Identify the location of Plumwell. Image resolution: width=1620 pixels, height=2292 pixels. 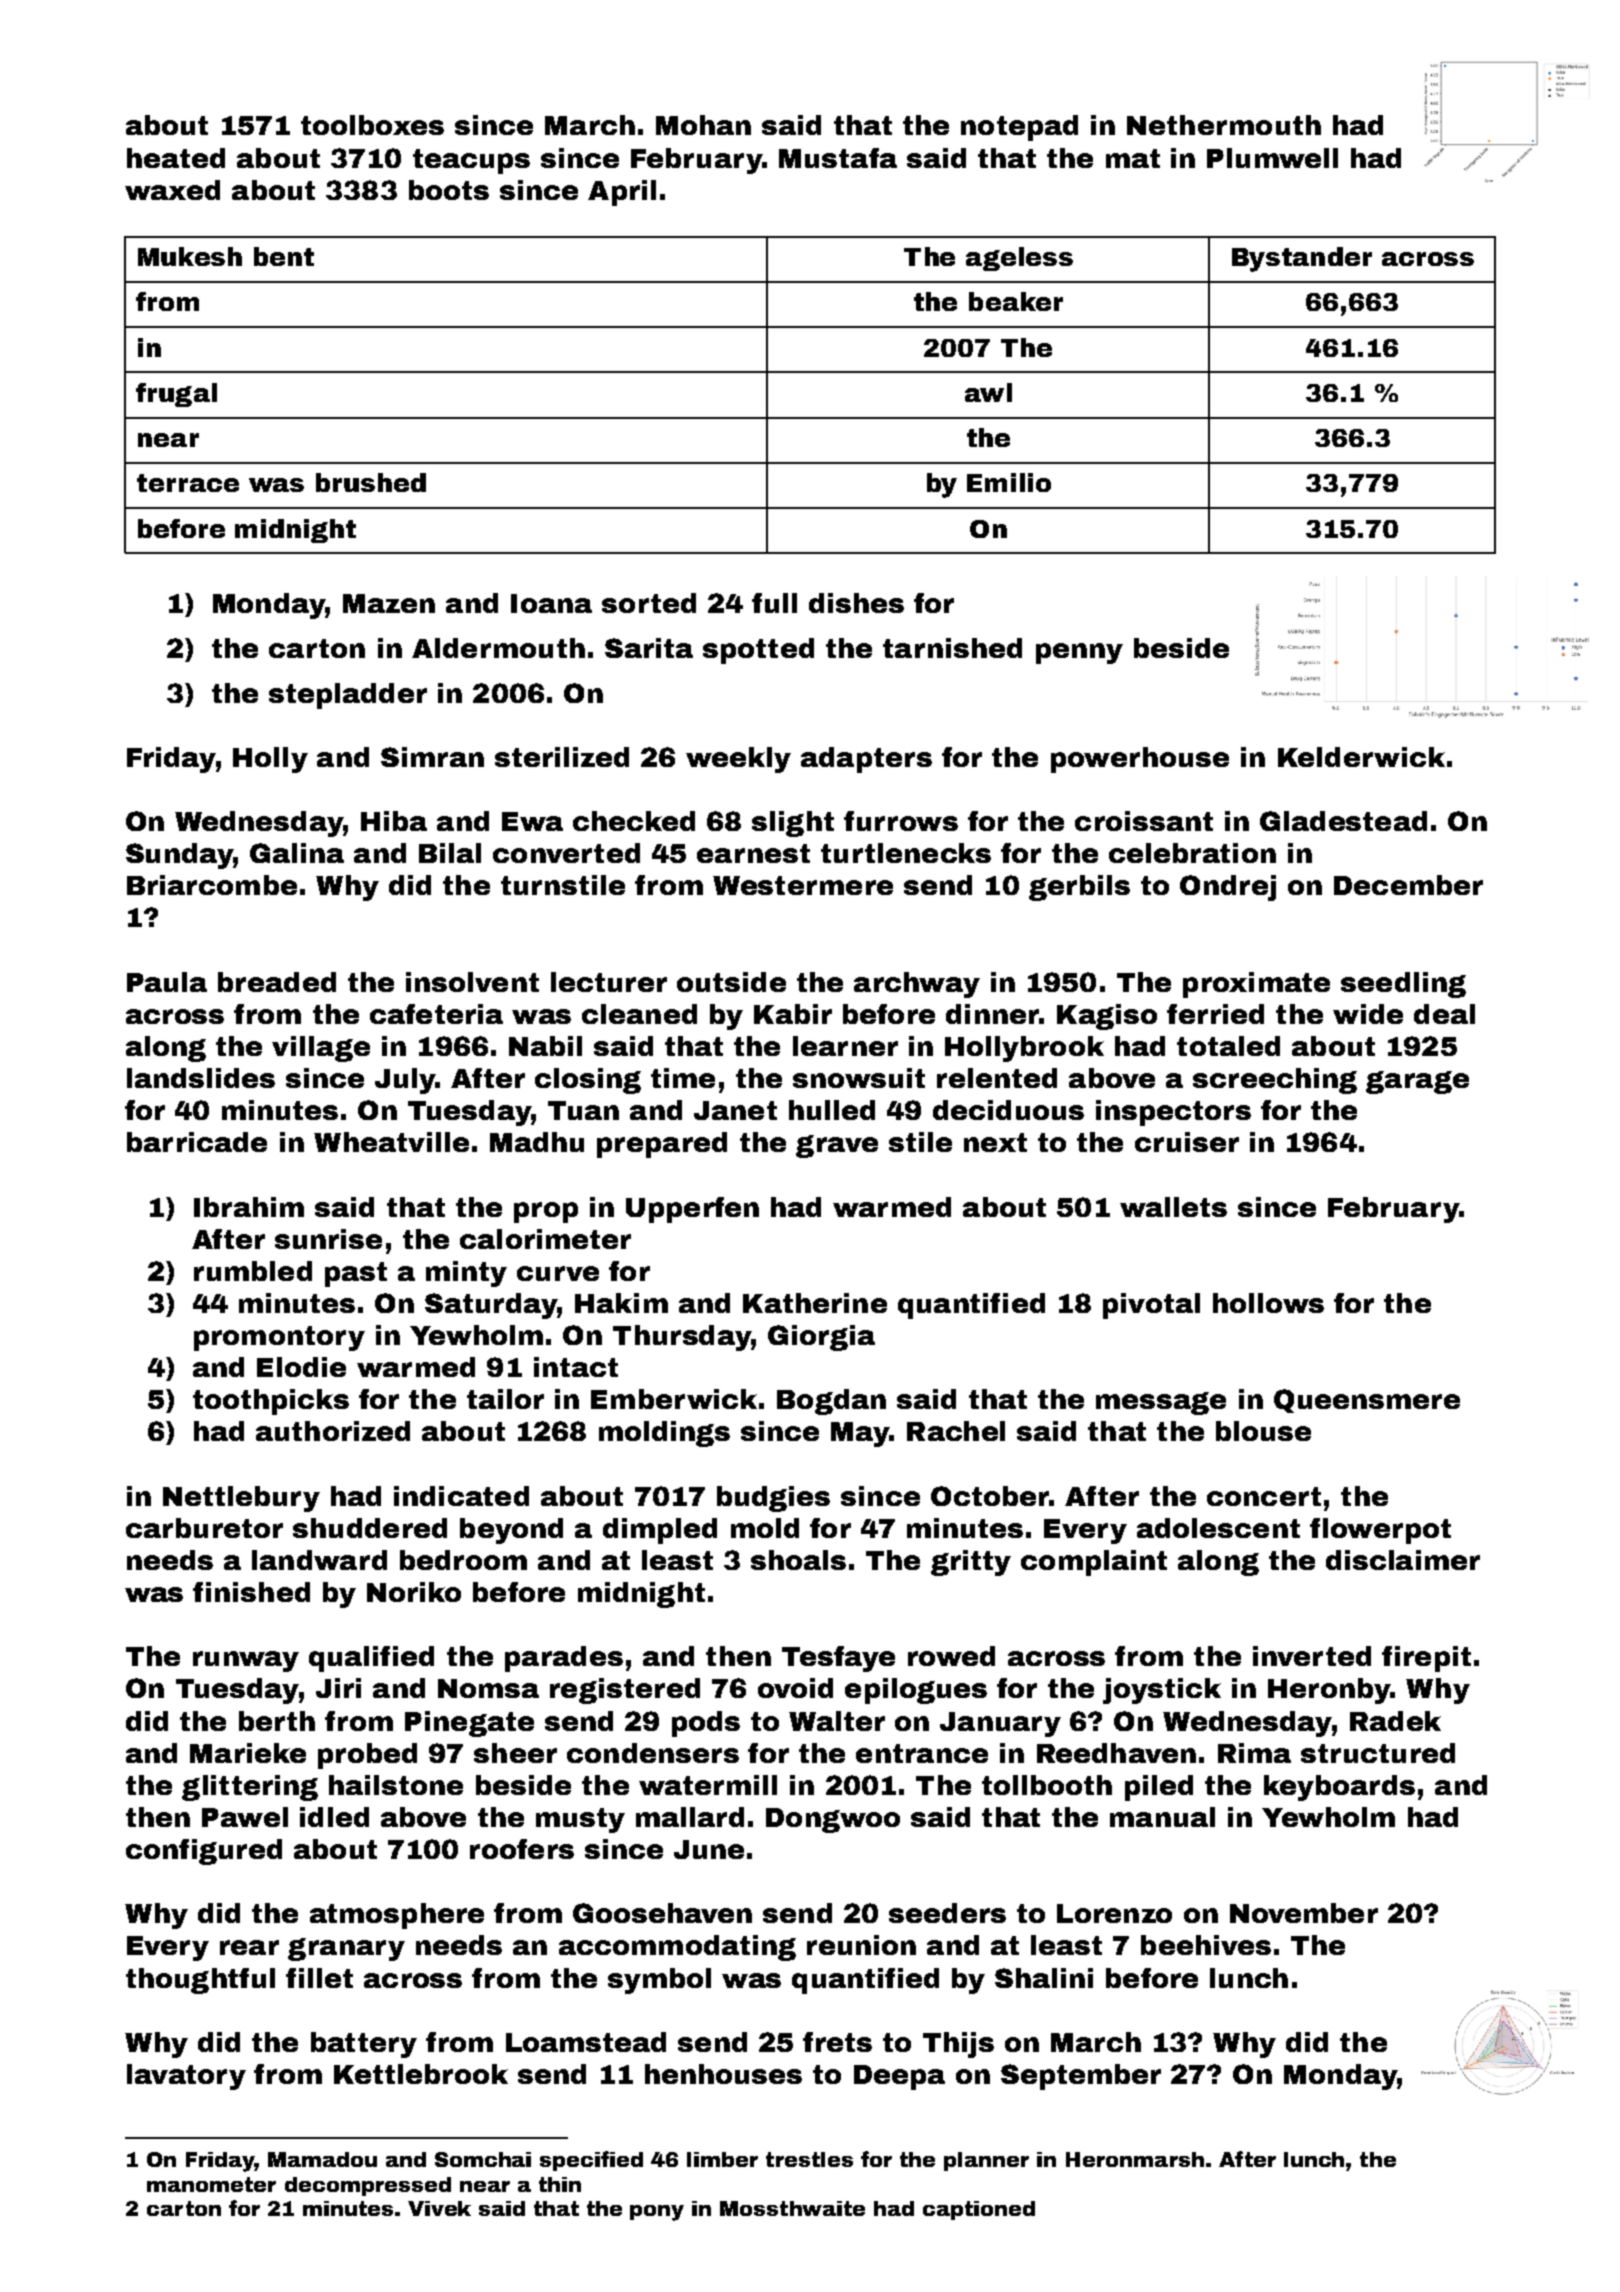
(1272, 158).
